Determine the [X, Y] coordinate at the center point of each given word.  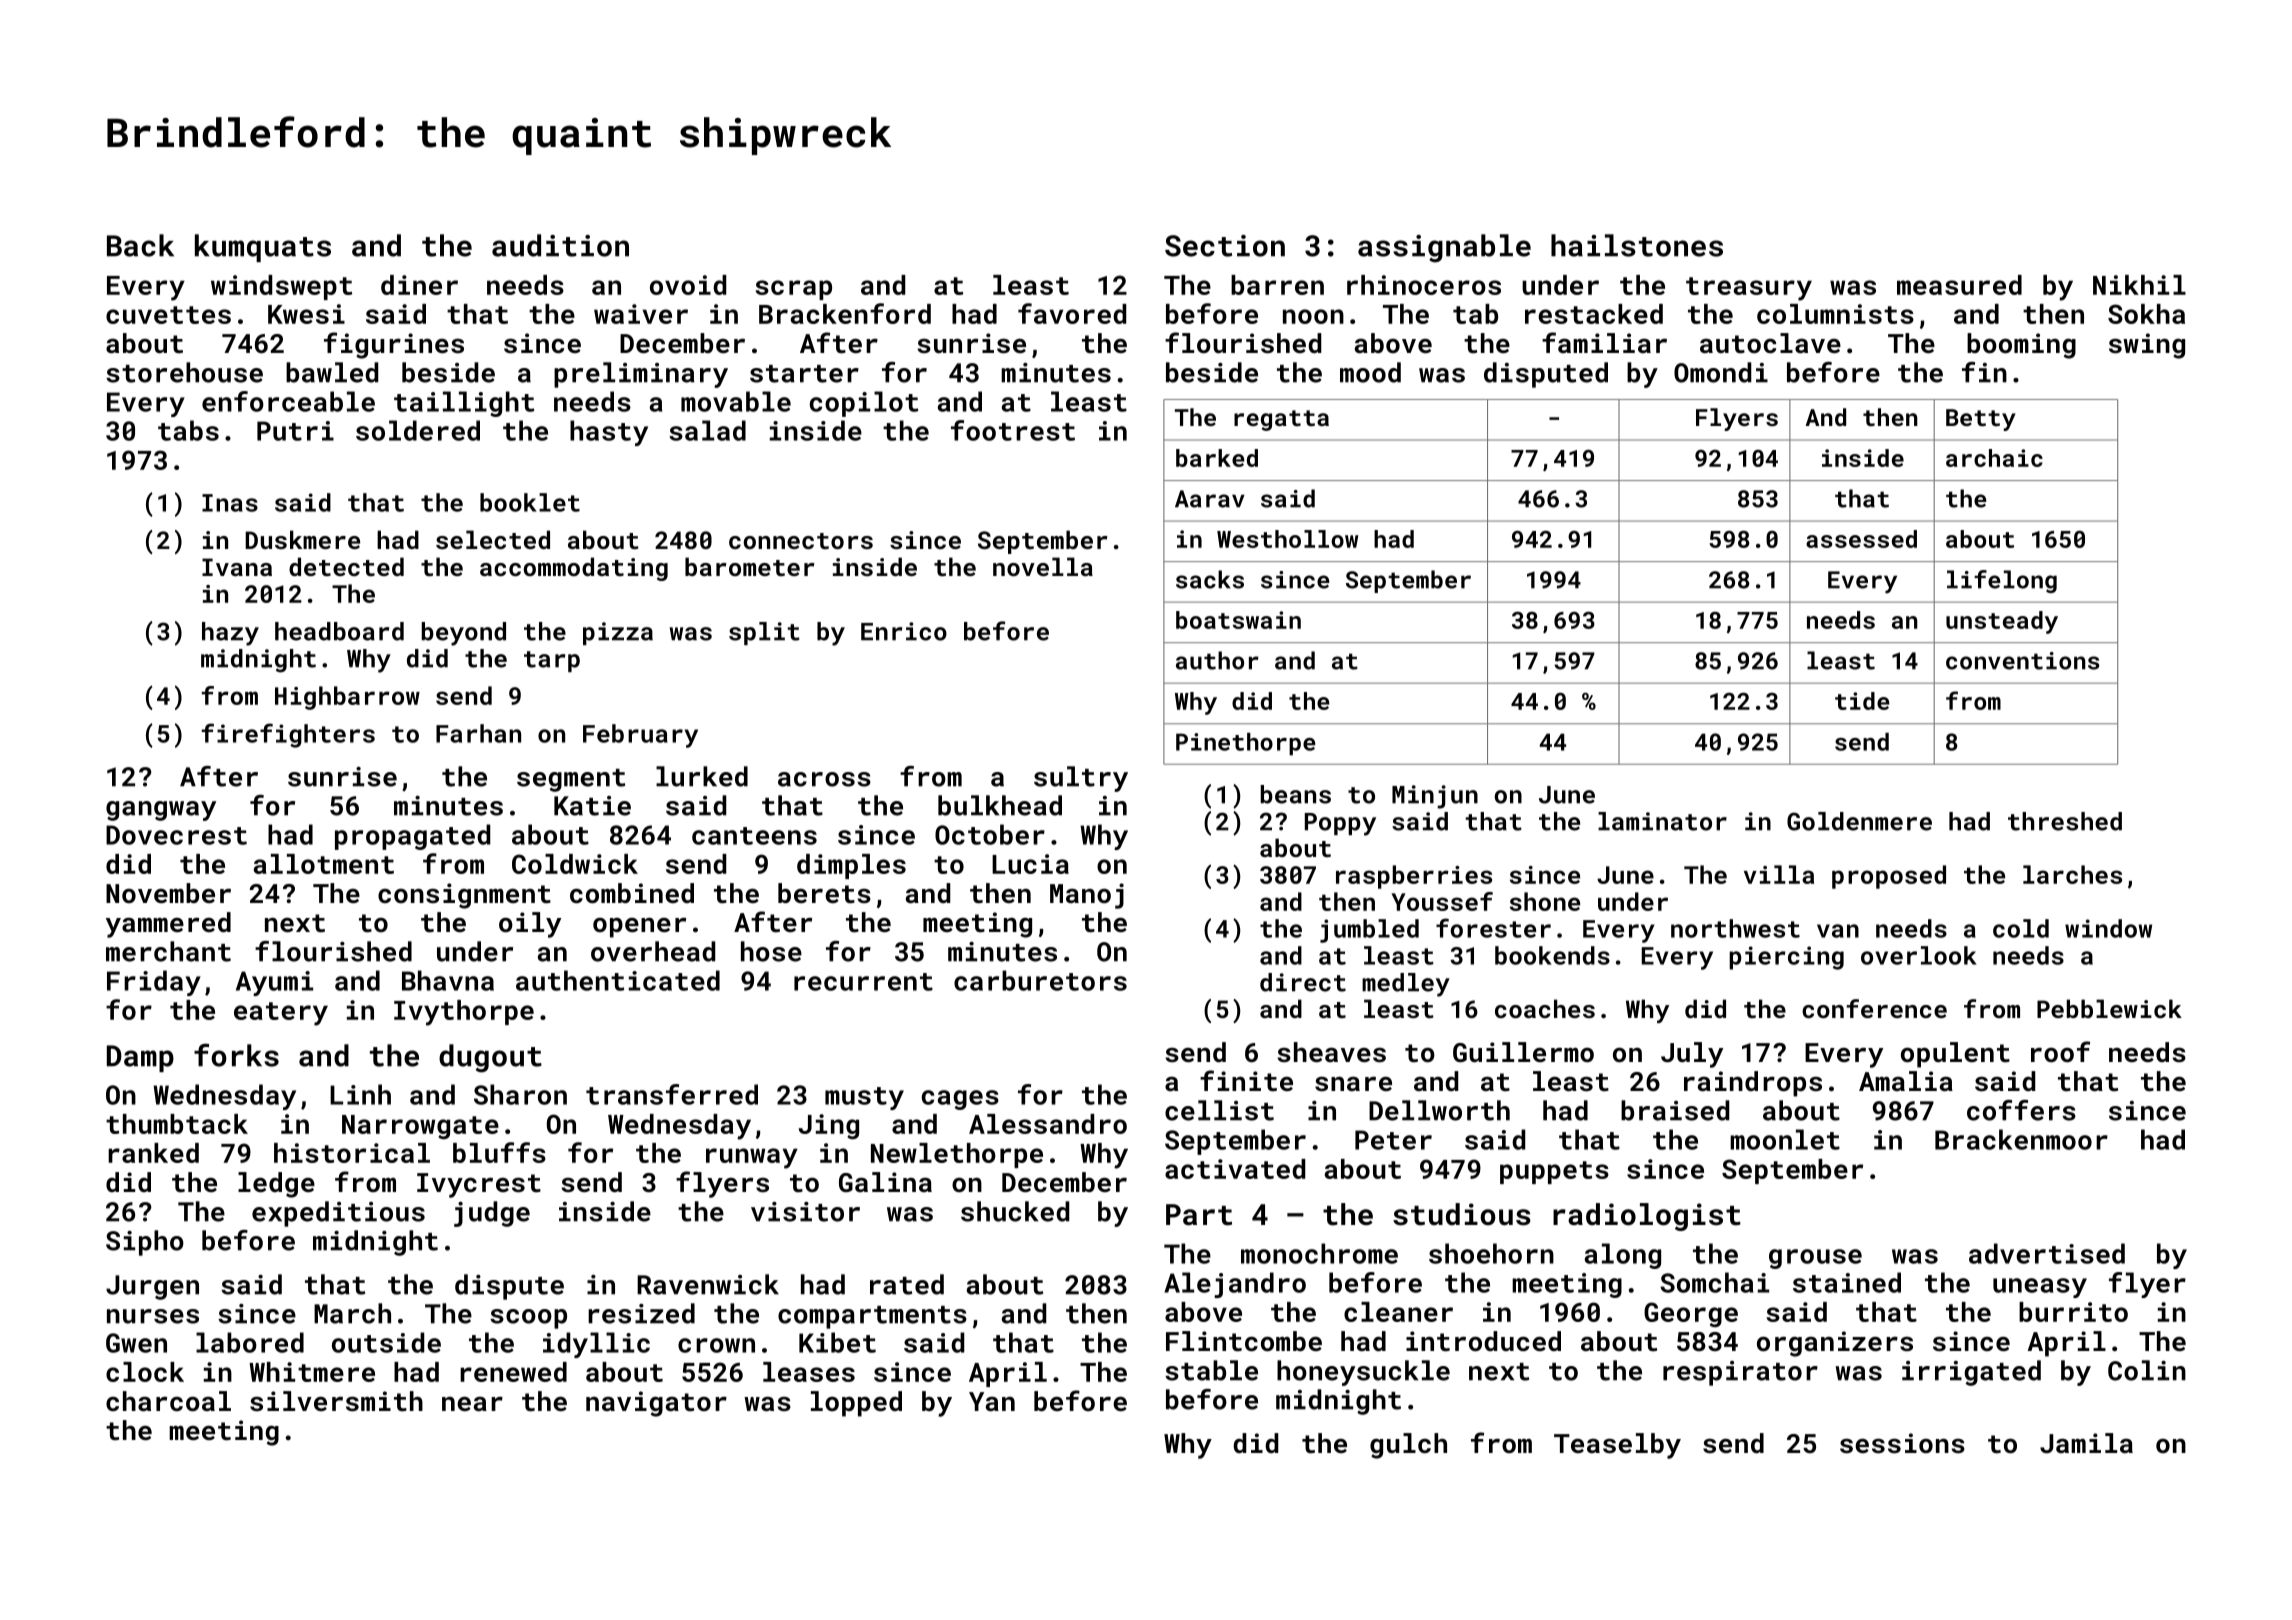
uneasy [2040, 1288]
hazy [230, 634]
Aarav [1210, 499]
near [472, 1403]
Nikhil [2139, 285]
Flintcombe [1244, 1341]
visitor [805, 1212]
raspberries [1414, 877]
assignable [1444, 248]
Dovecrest [176, 835]
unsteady [2002, 622]
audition [560, 245]
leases [809, 1372]
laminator [1662, 821]
